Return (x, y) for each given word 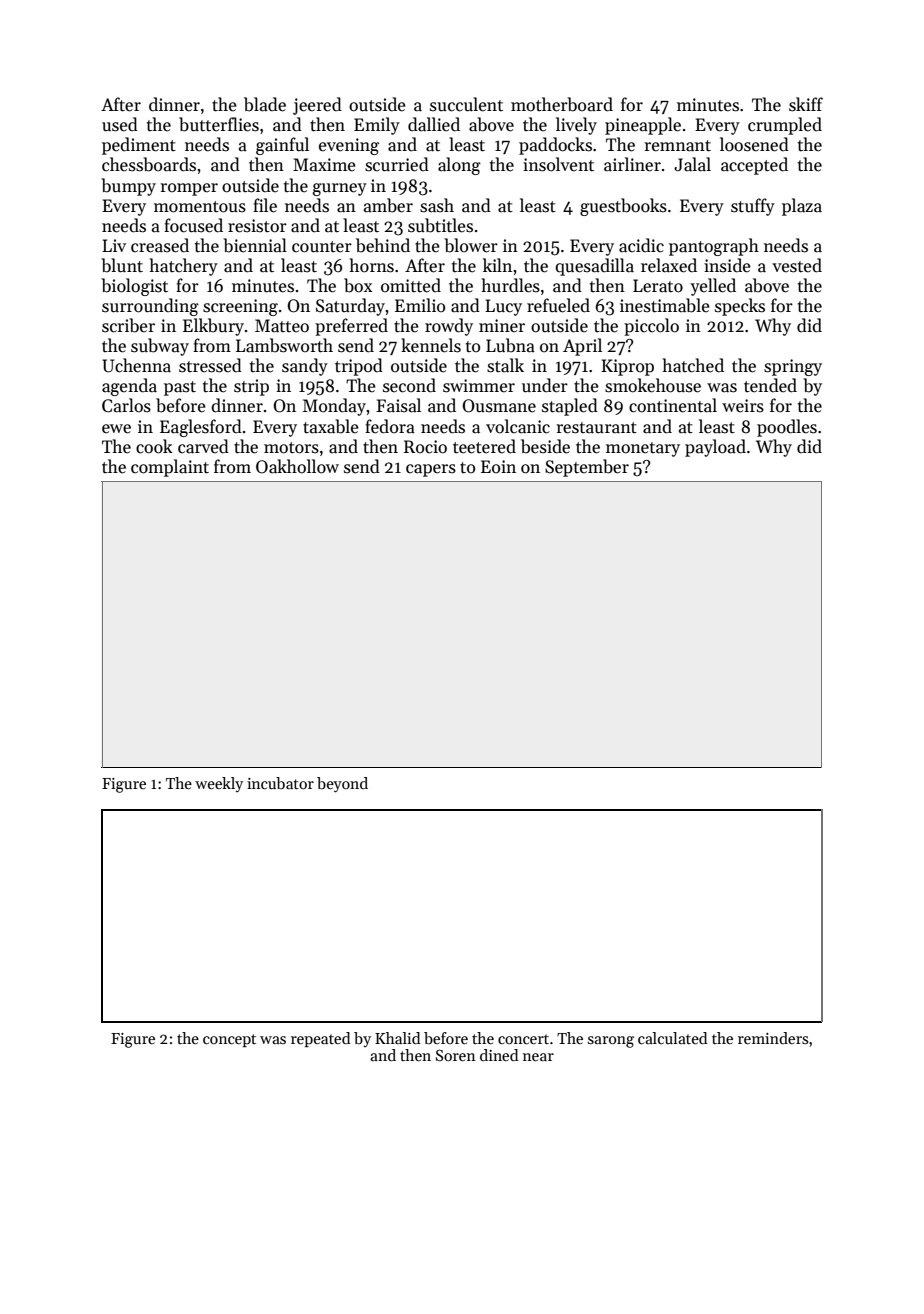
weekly (219, 784)
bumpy (128, 187)
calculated (672, 1038)
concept (229, 1040)
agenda (129, 387)
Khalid (397, 1038)
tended (770, 385)
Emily (377, 126)
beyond (342, 785)
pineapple (643, 126)
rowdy (449, 327)
